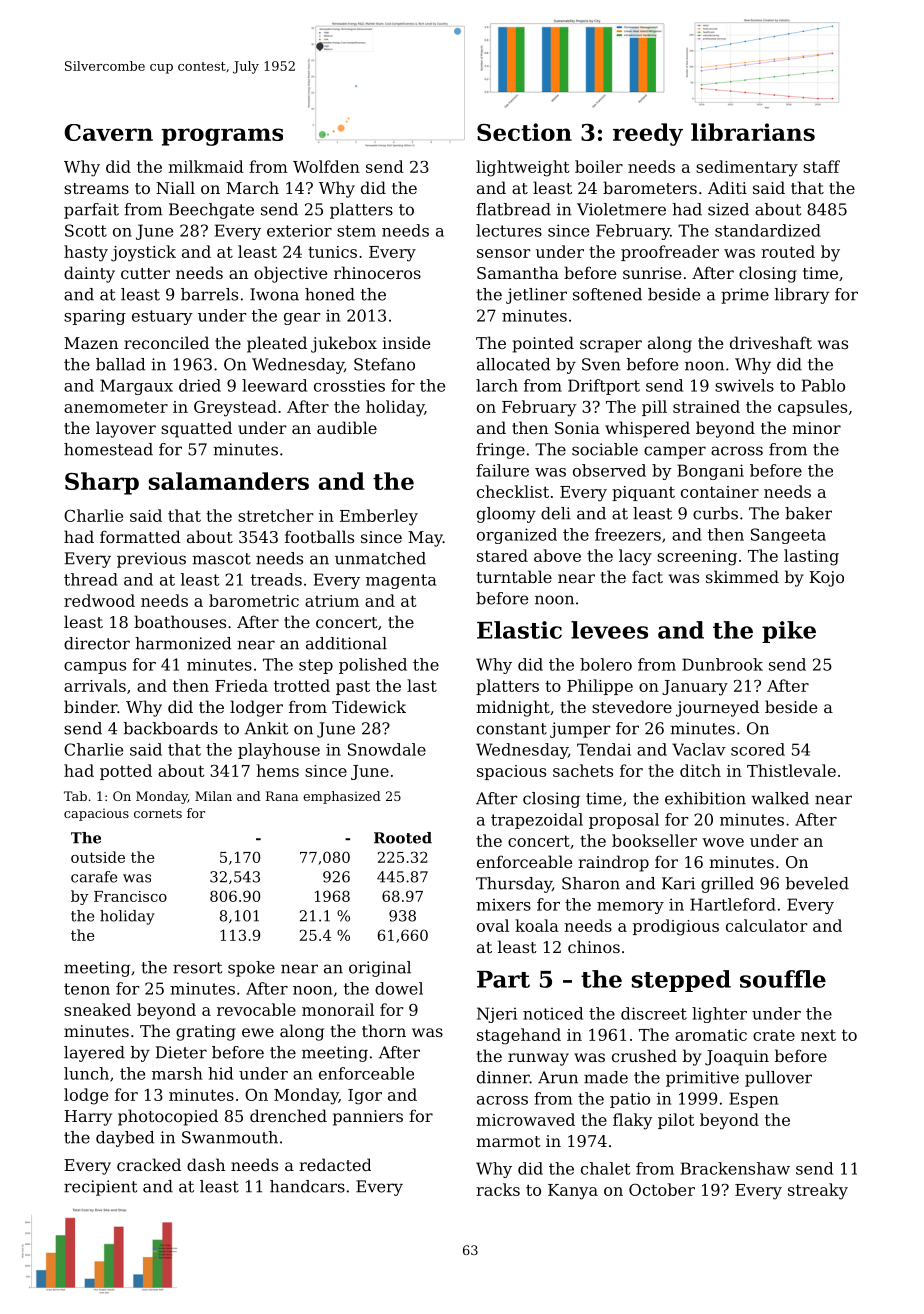 This image has width=924, height=1314. I want to click on reedy, so click(648, 134).
